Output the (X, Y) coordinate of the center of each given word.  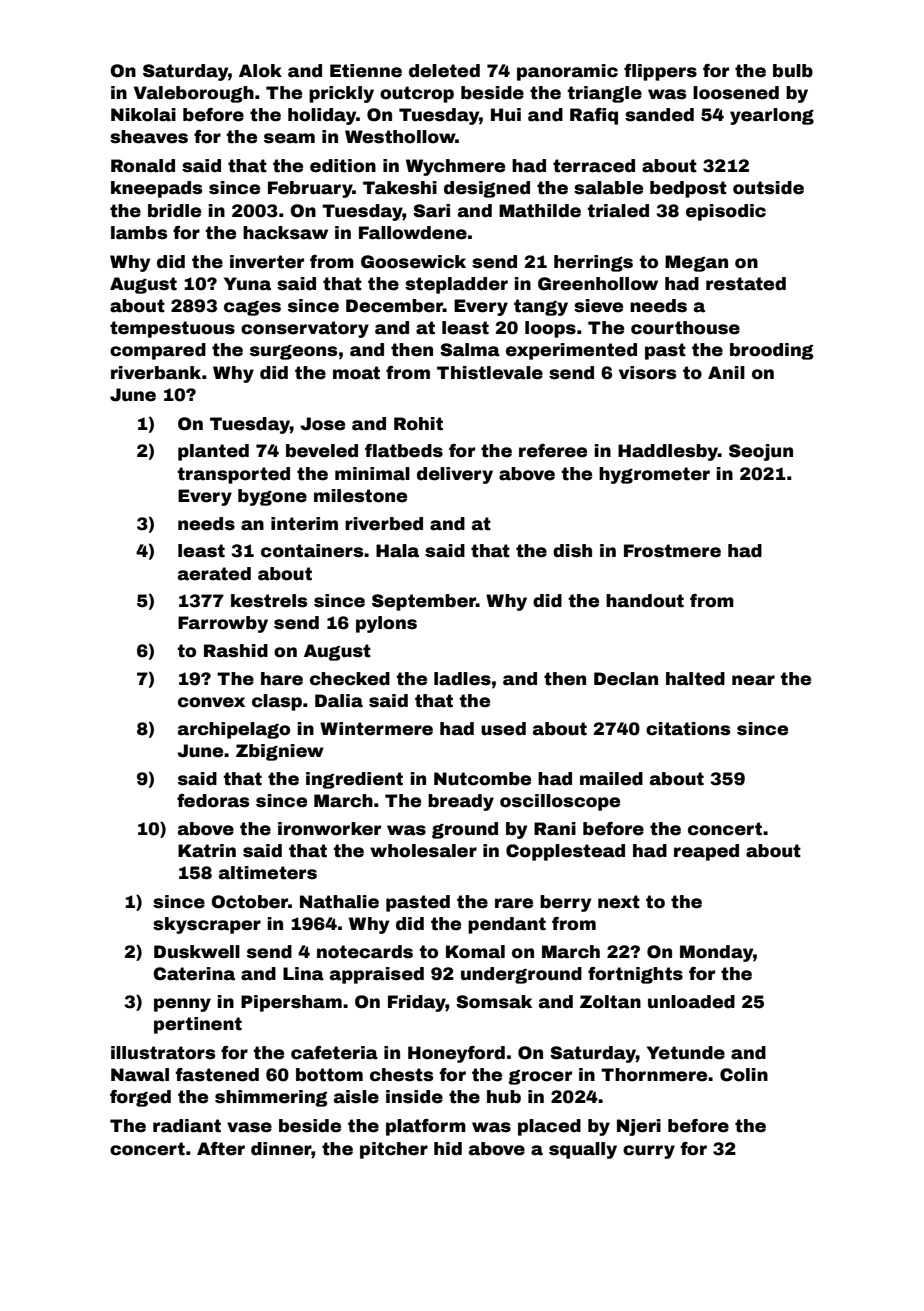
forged (140, 1098)
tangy (541, 307)
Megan (696, 263)
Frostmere (672, 551)
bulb (793, 71)
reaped (706, 852)
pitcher (394, 1150)
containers (312, 551)
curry (649, 1152)
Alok (260, 71)
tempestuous (172, 329)
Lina (303, 974)
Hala (397, 551)
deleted (444, 71)
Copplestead (565, 852)
